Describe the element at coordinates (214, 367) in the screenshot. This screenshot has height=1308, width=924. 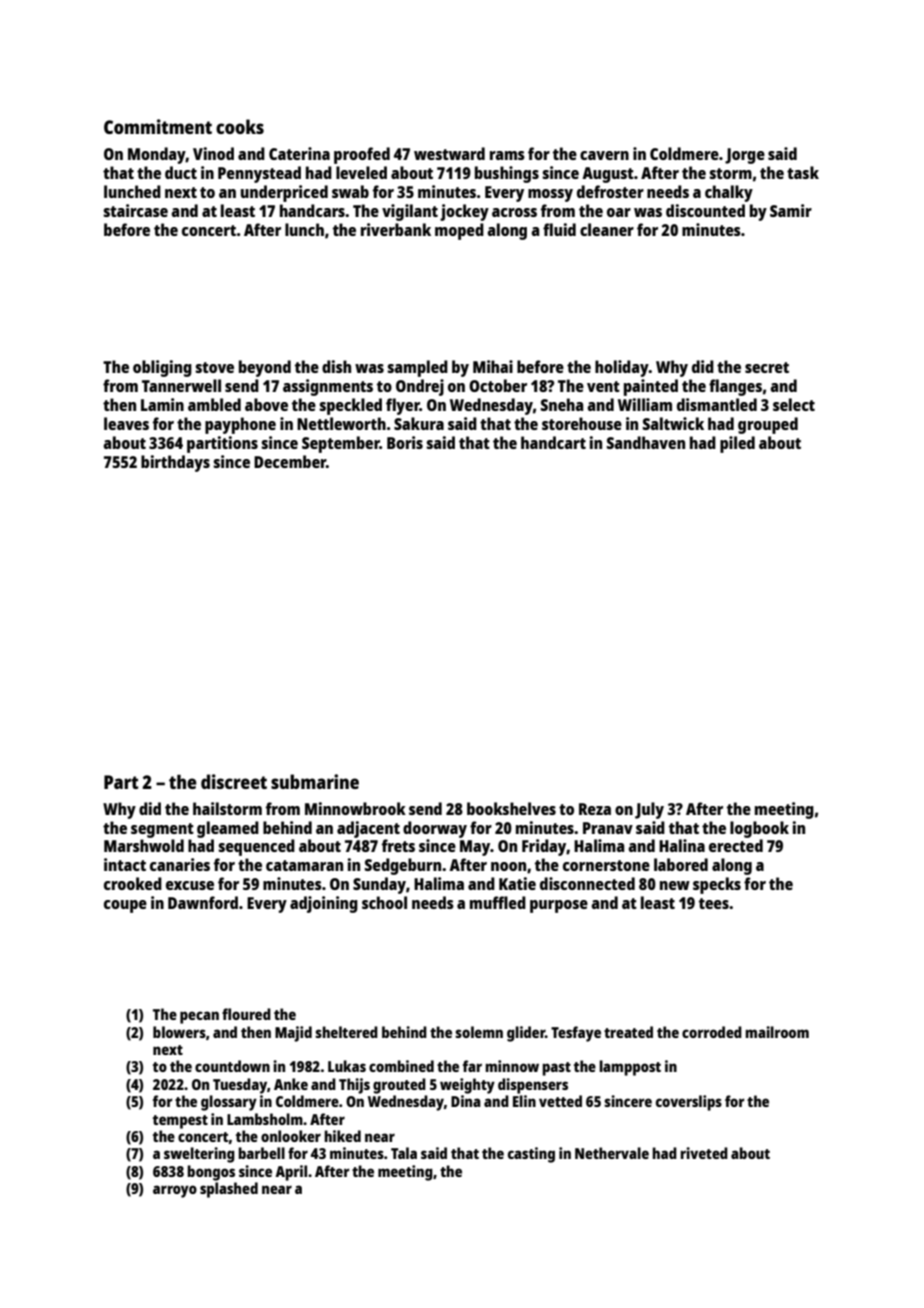
I see `stove` at that location.
